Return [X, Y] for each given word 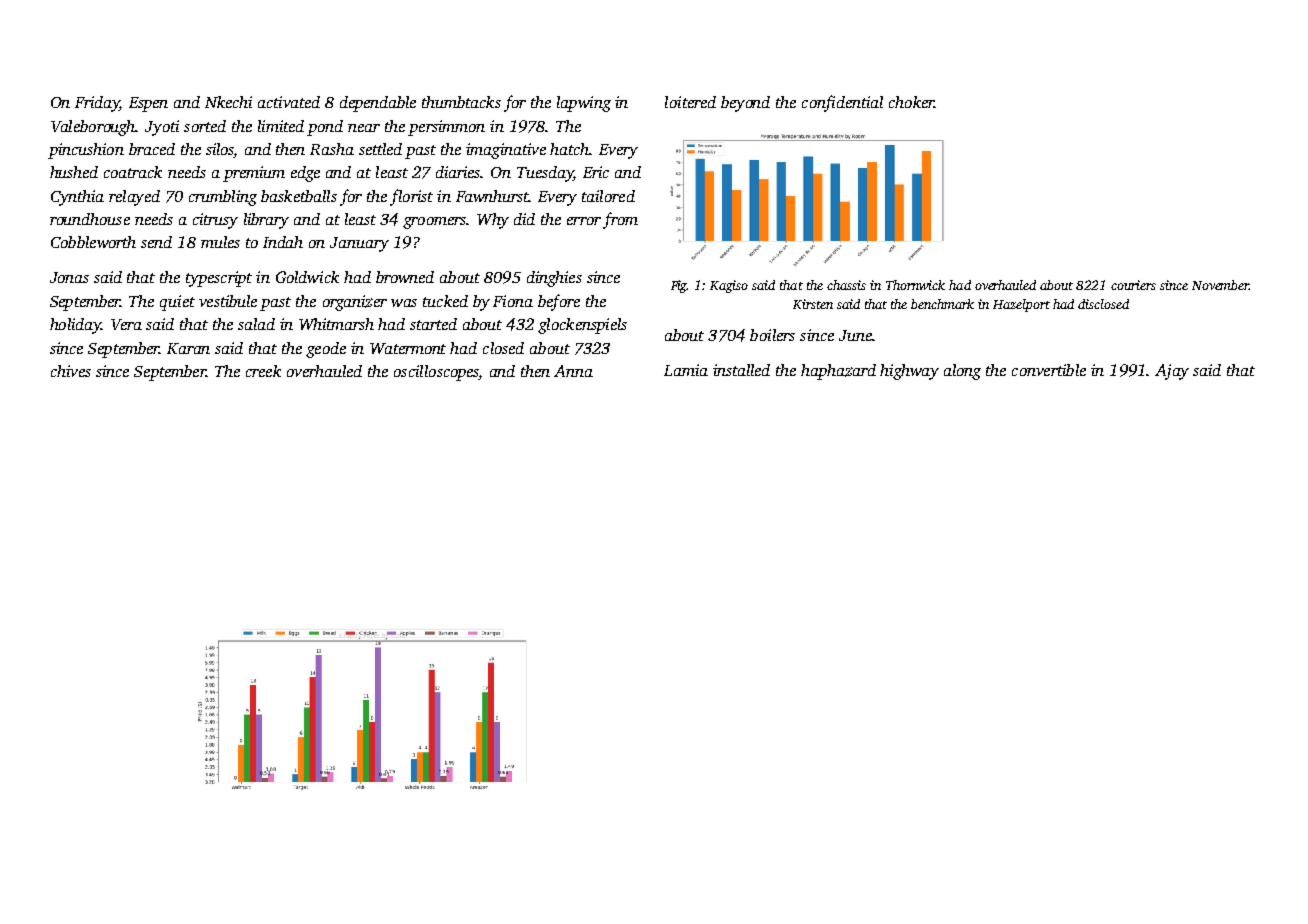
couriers [1133, 285]
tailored [608, 196]
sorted [205, 126]
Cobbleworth [93, 242]
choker [911, 102]
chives [71, 371]
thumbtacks [461, 102]
